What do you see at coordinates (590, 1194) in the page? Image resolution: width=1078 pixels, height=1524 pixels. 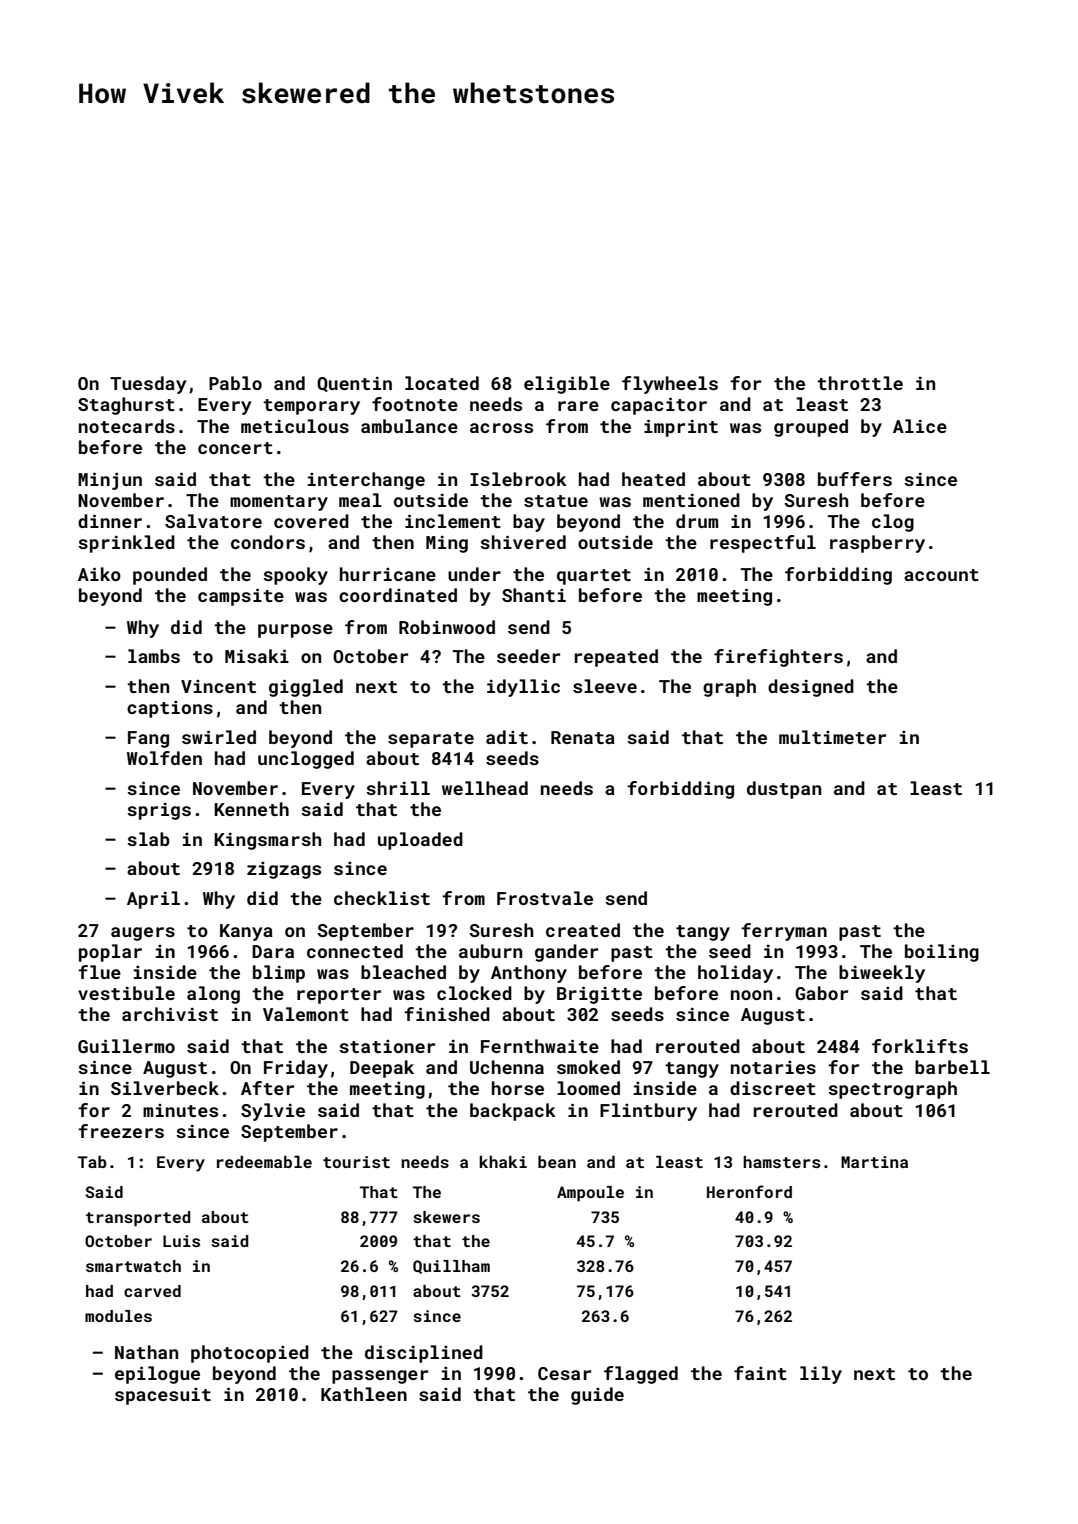 I see `Ampoule` at bounding box center [590, 1194].
